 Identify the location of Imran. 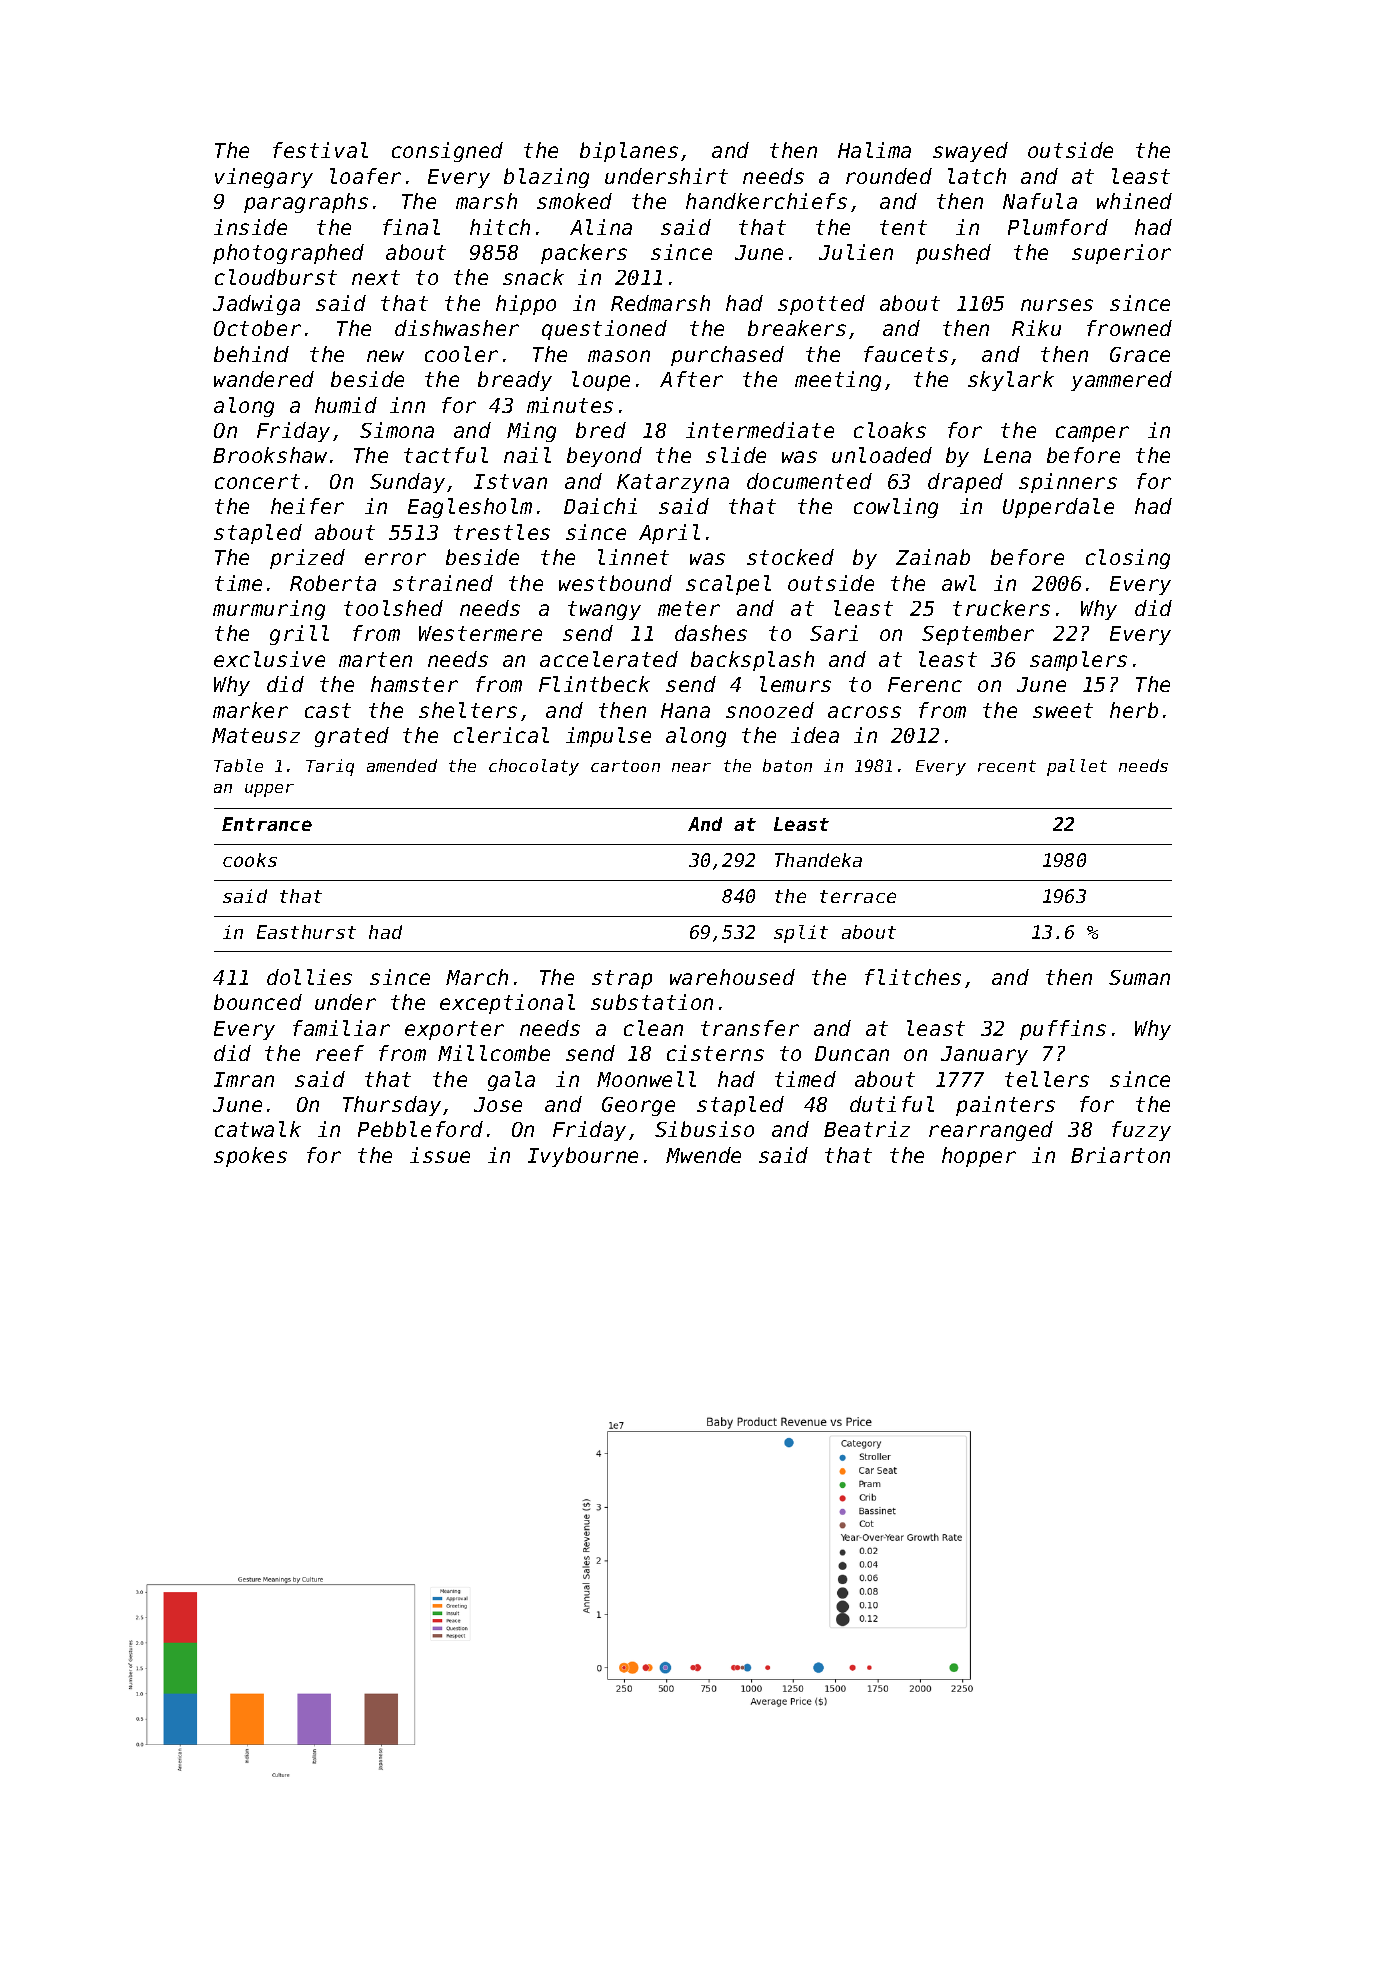
(244, 1079).
